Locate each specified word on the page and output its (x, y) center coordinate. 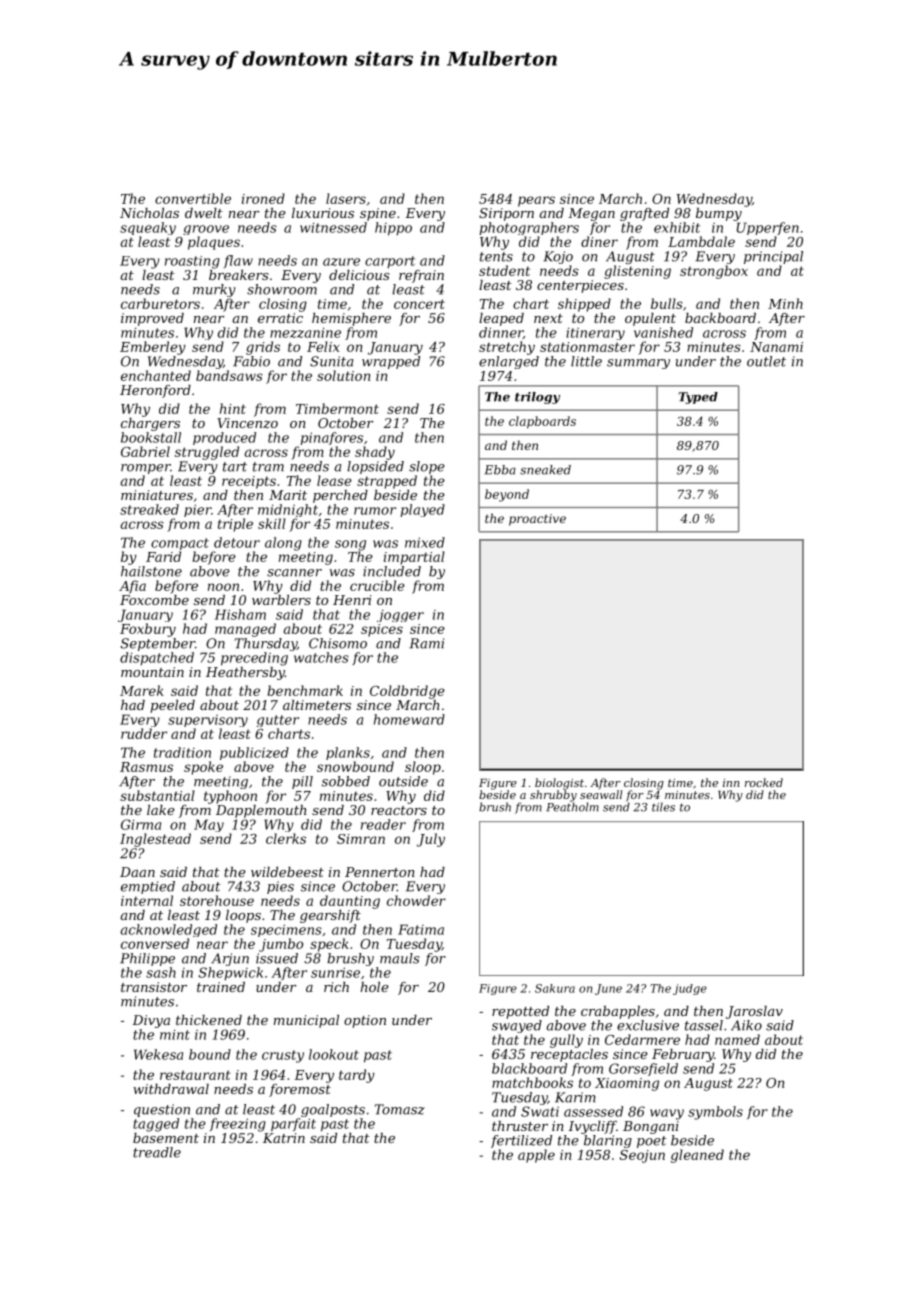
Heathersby (245, 673)
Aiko (746, 1025)
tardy (357, 1076)
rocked (764, 782)
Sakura (555, 988)
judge (690, 989)
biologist (559, 784)
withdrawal (171, 1089)
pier (197, 510)
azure (341, 262)
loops (243, 916)
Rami (426, 643)
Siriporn (506, 214)
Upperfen (768, 228)
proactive (537, 520)
